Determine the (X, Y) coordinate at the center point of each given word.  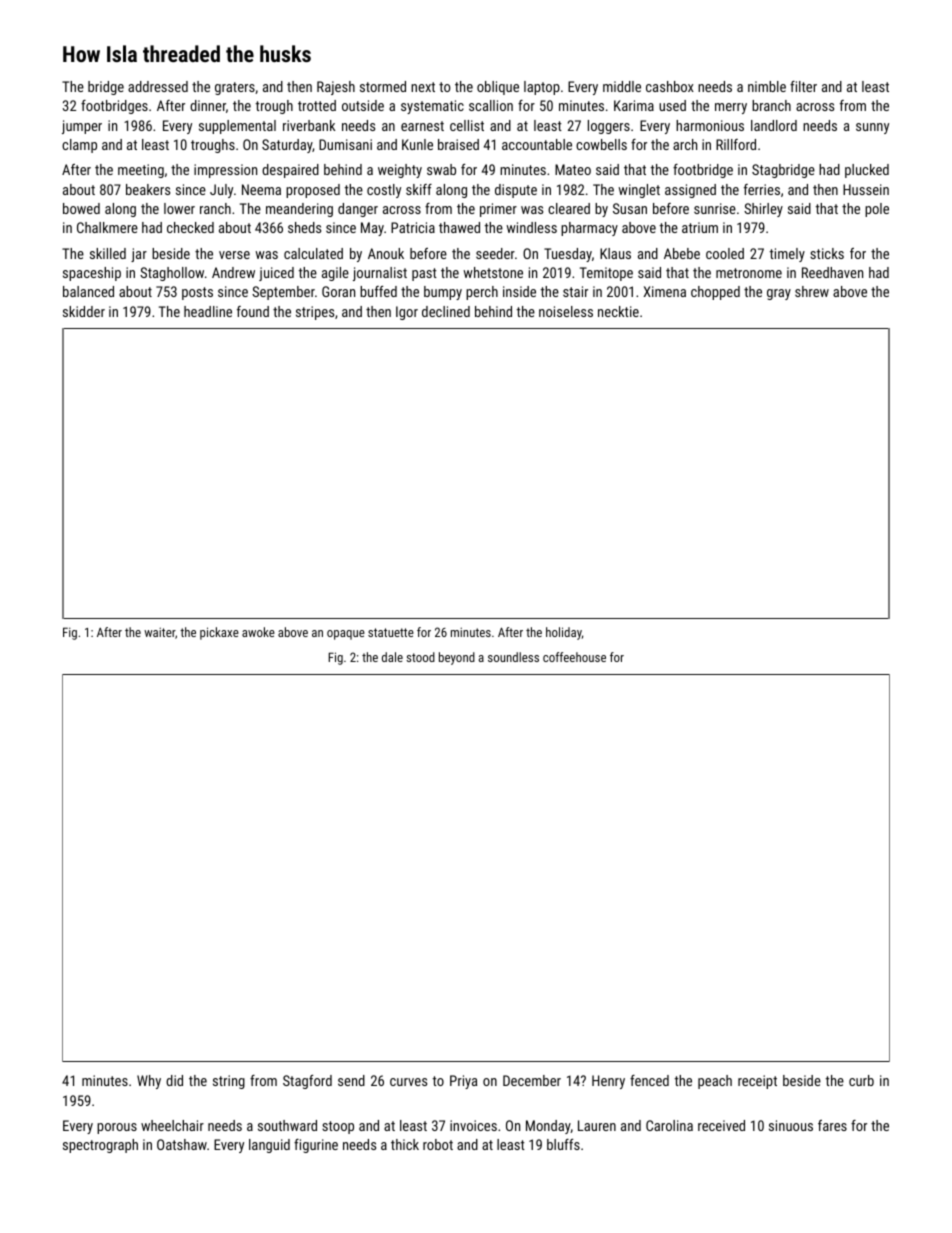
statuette (391, 632)
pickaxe (219, 633)
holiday (564, 633)
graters (235, 88)
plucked (867, 171)
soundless (513, 657)
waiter (159, 632)
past (424, 274)
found (253, 311)
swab (441, 169)
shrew (812, 291)
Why (149, 1082)
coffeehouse (574, 657)
